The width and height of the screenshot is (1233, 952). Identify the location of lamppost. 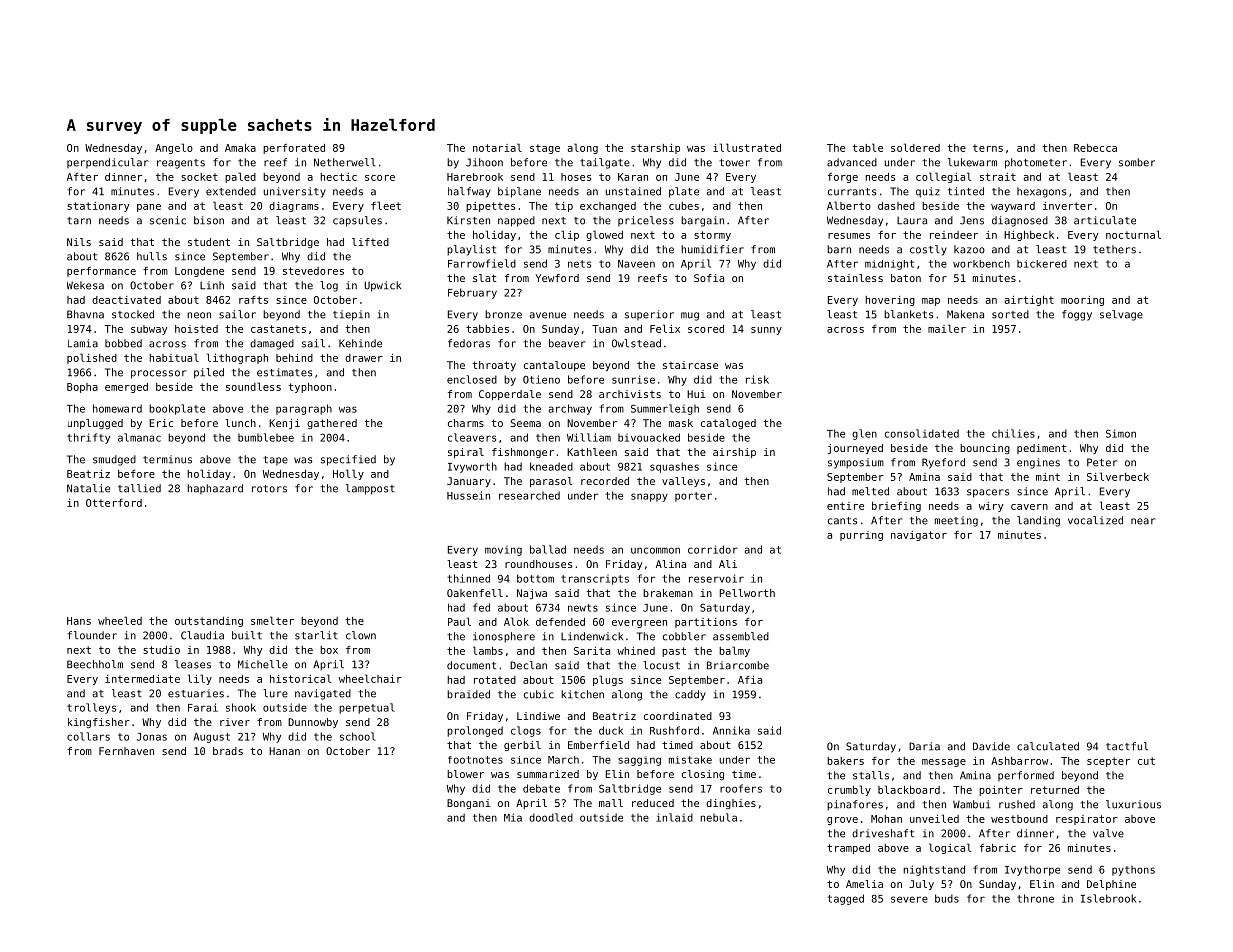
(370, 489).
